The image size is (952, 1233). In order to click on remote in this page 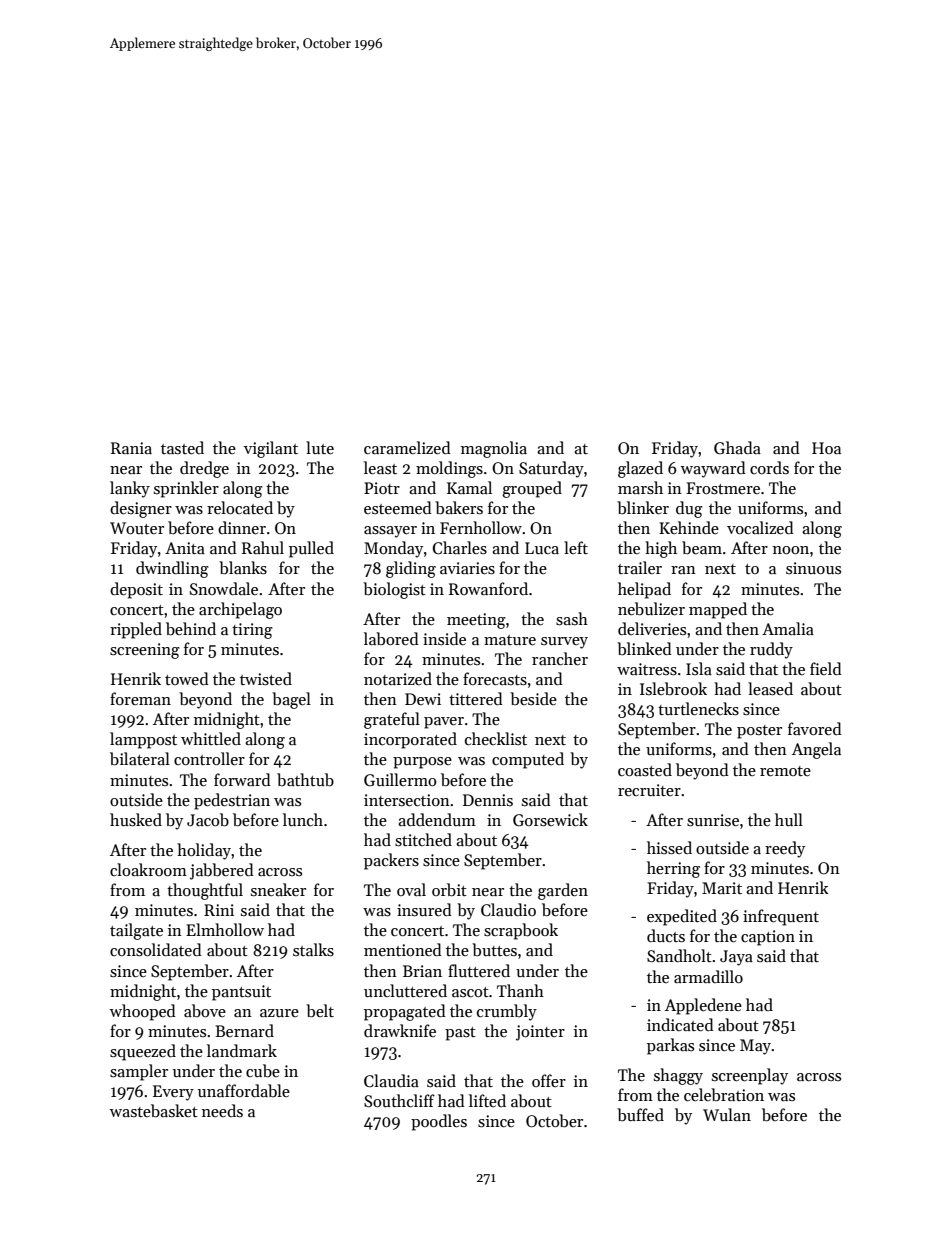, I will do `click(785, 771)`.
